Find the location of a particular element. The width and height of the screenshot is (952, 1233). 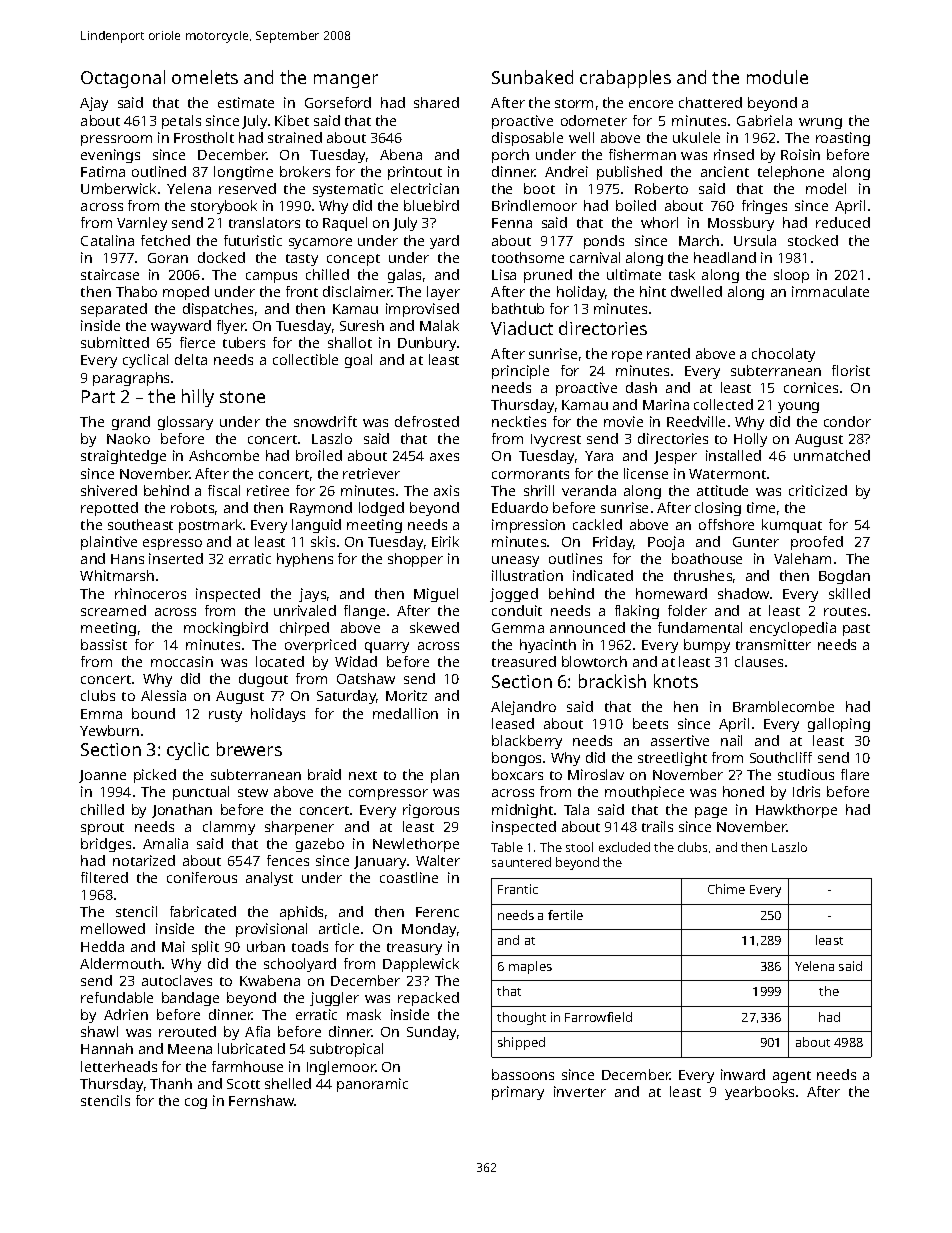

module is located at coordinates (777, 77).
